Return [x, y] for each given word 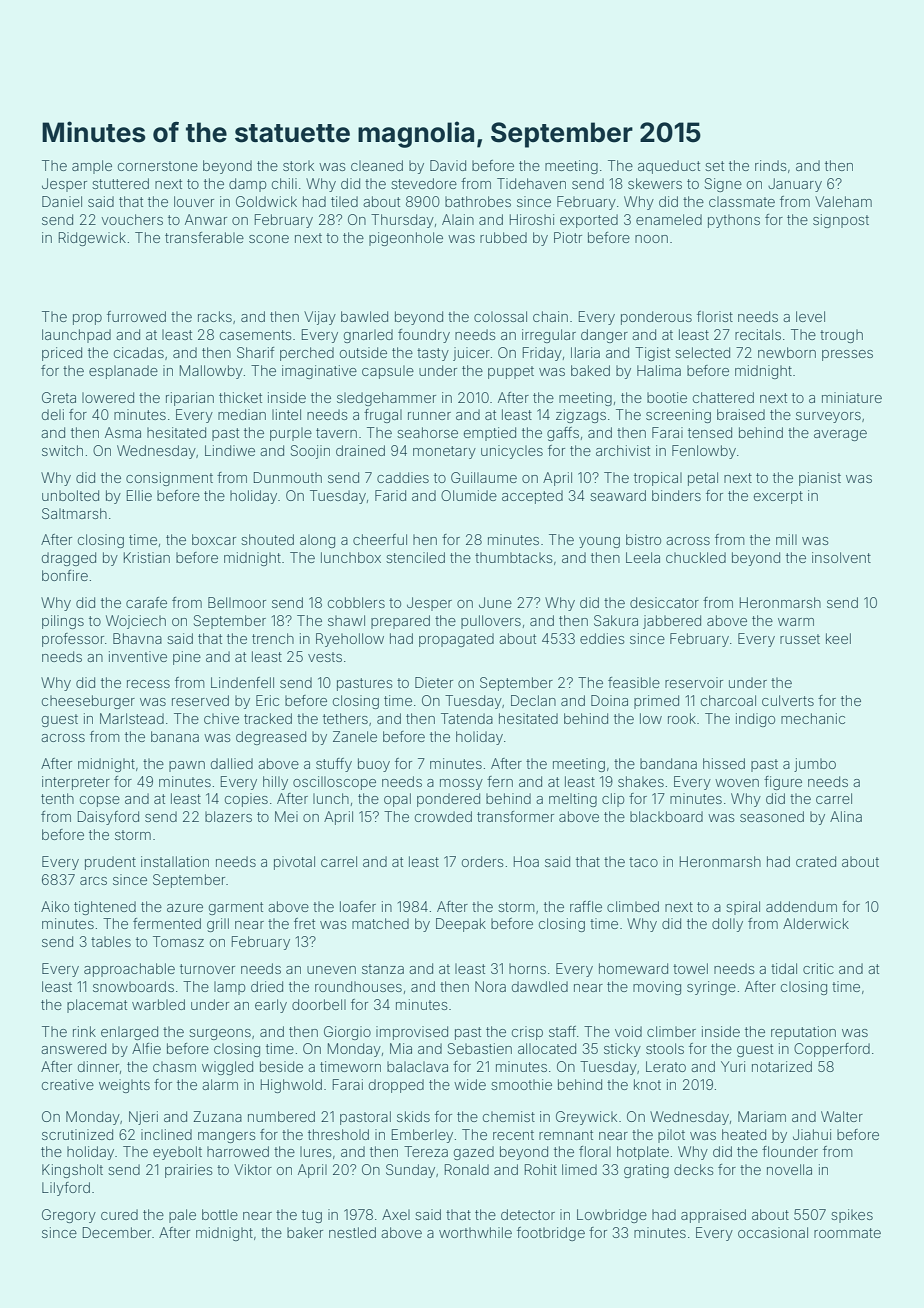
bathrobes [478, 201]
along [317, 541]
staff [562, 1031]
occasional [773, 1232]
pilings [63, 622]
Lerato [666, 1066]
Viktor [253, 1169]
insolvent [841, 557]
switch [62, 450]
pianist [820, 479]
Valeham [843, 201]
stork [298, 165]
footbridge [551, 1234]
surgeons [220, 1034]
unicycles [512, 452]
